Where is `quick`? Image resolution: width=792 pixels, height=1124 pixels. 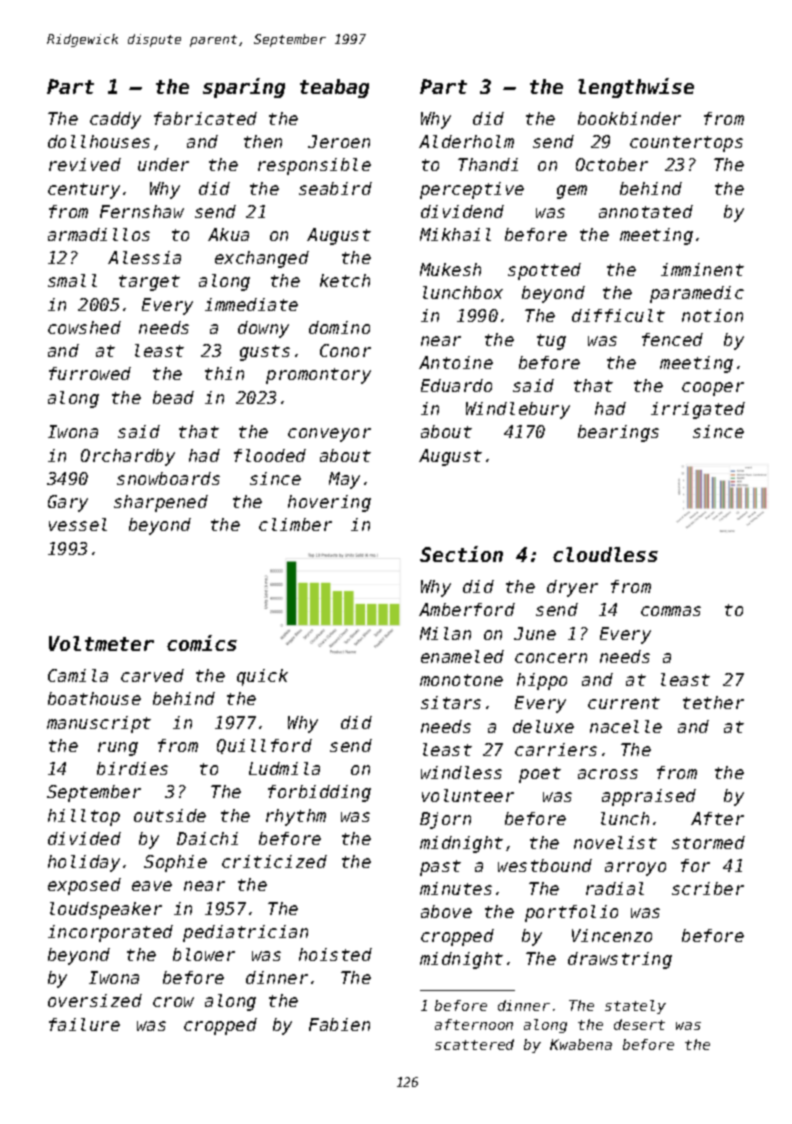
quick is located at coordinates (262, 677).
